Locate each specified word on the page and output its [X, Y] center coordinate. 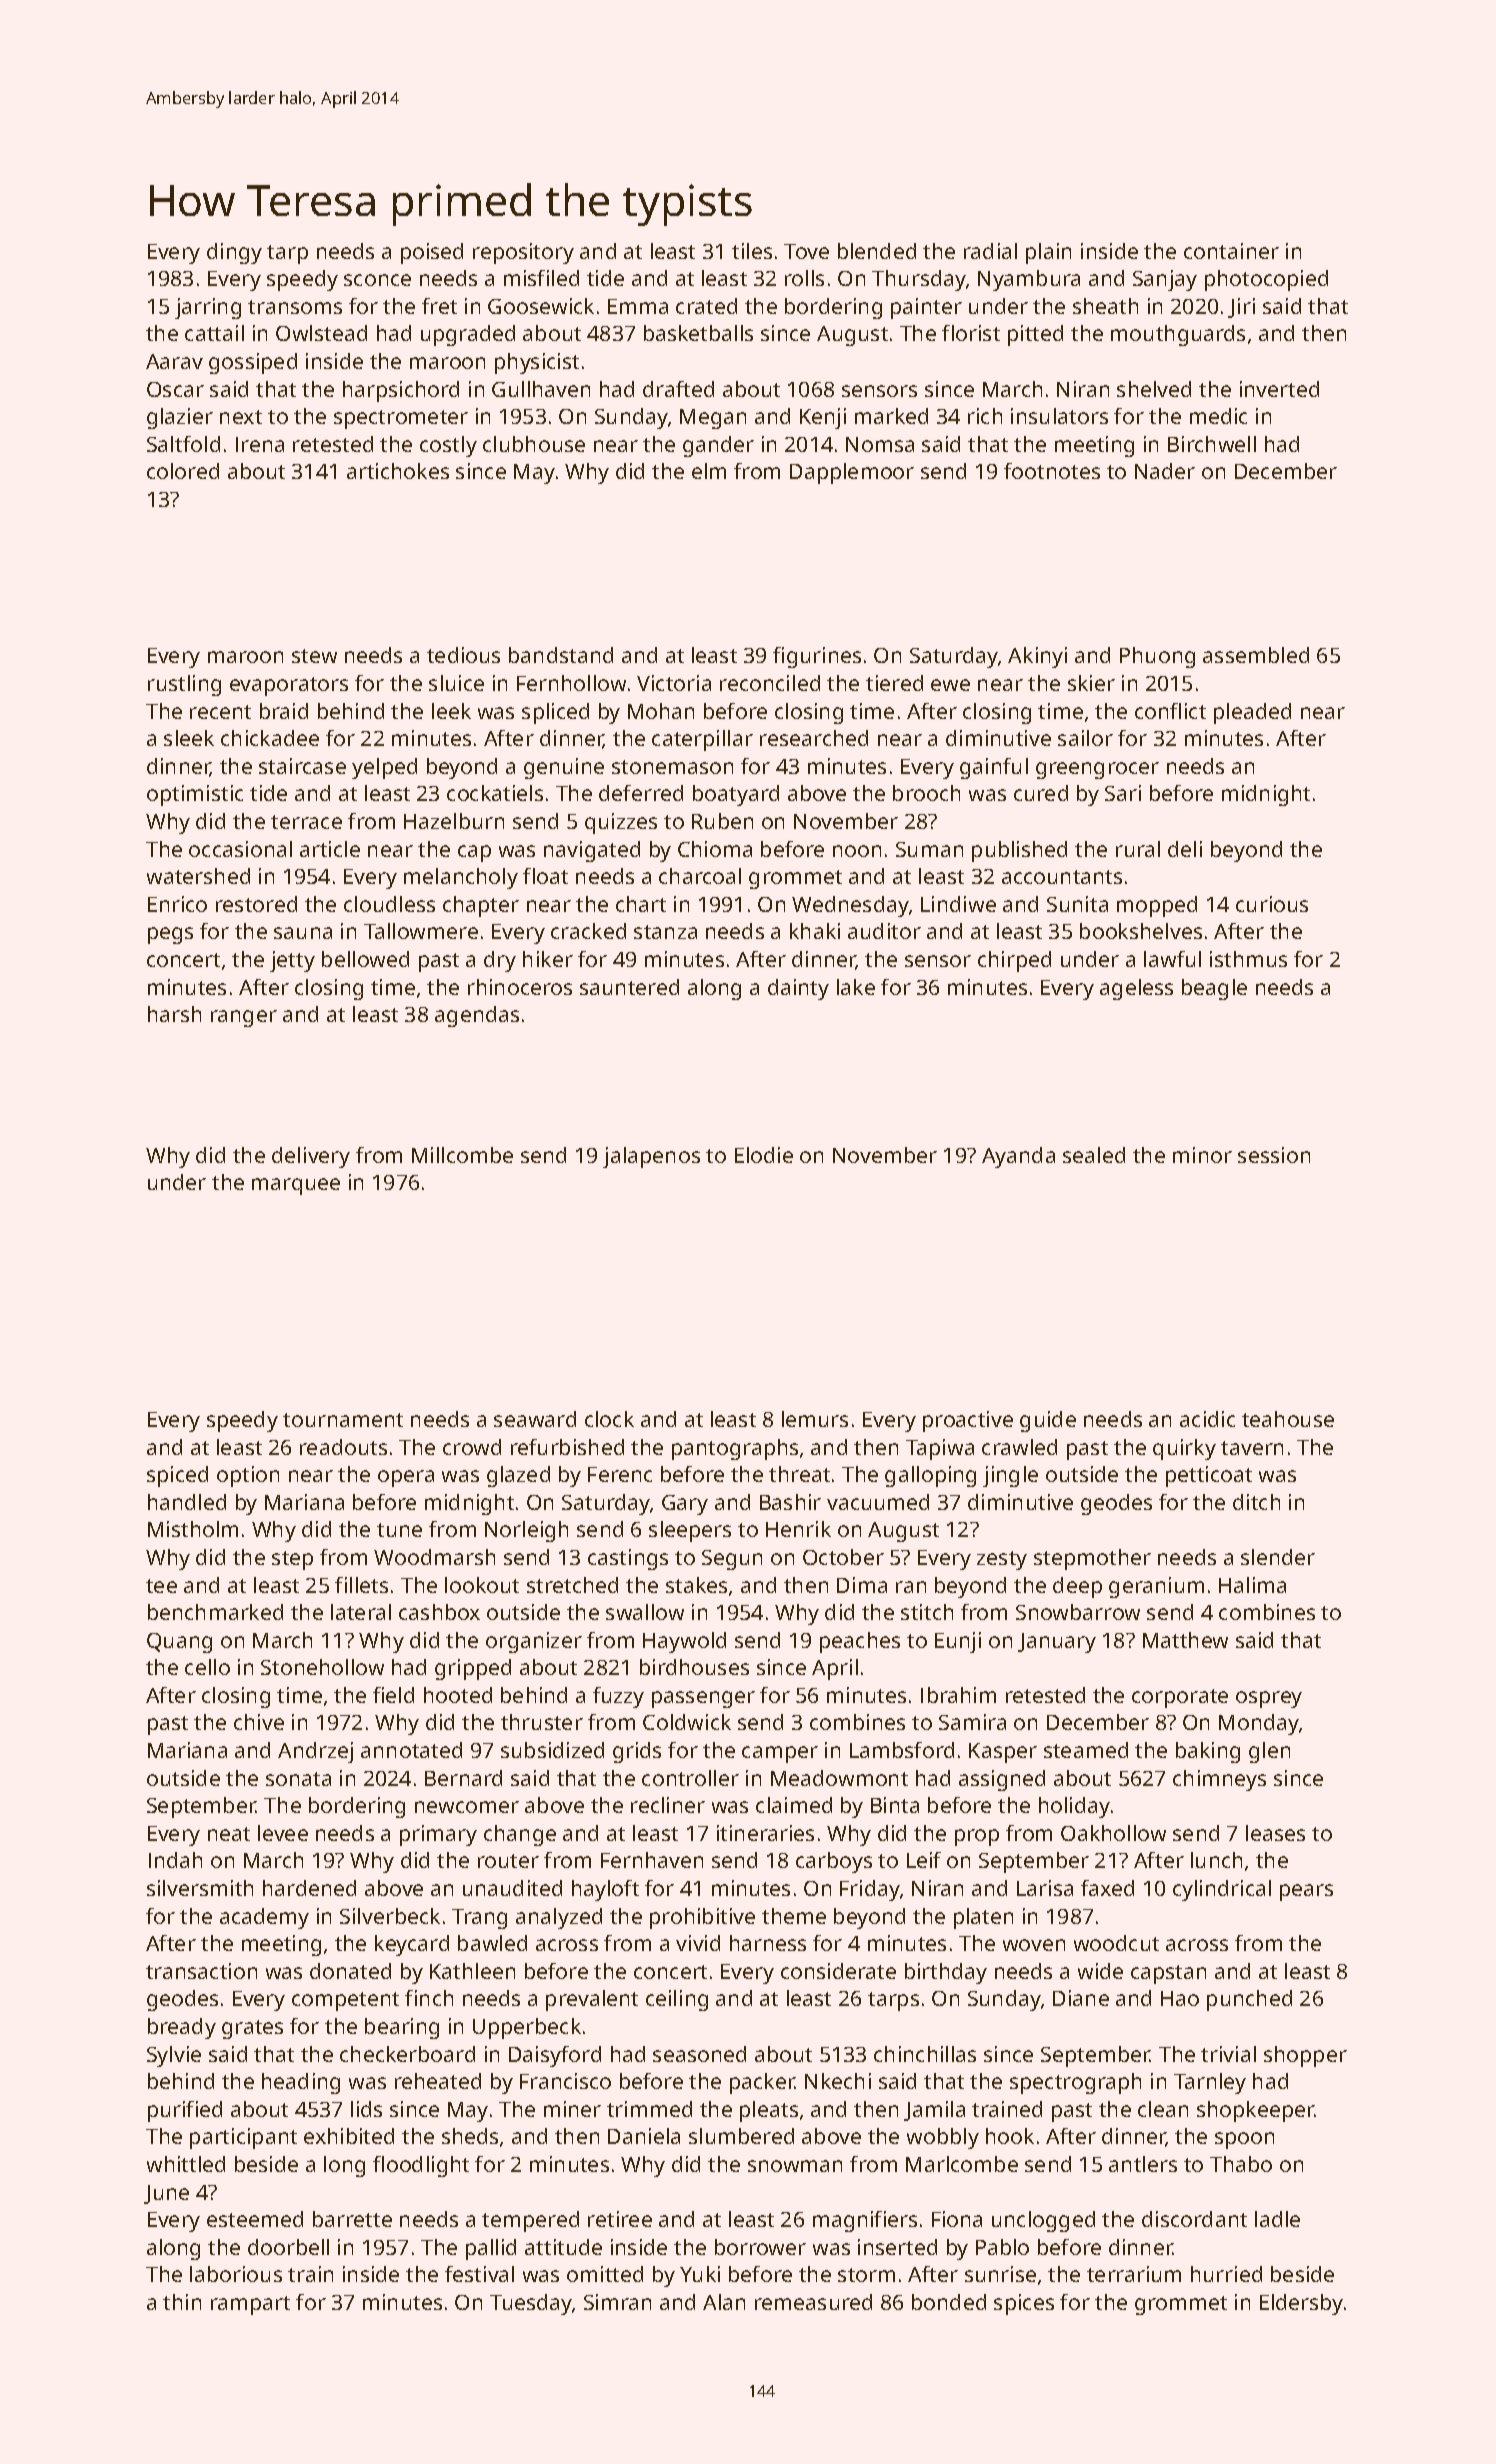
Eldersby [1301, 2304]
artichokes [398, 471]
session [1274, 1155]
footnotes [1052, 471]
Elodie [764, 1155]
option [248, 1476]
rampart [250, 2305]
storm [866, 2275]
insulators [1059, 416]
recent [220, 712]
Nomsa [880, 444]
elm [709, 471]
